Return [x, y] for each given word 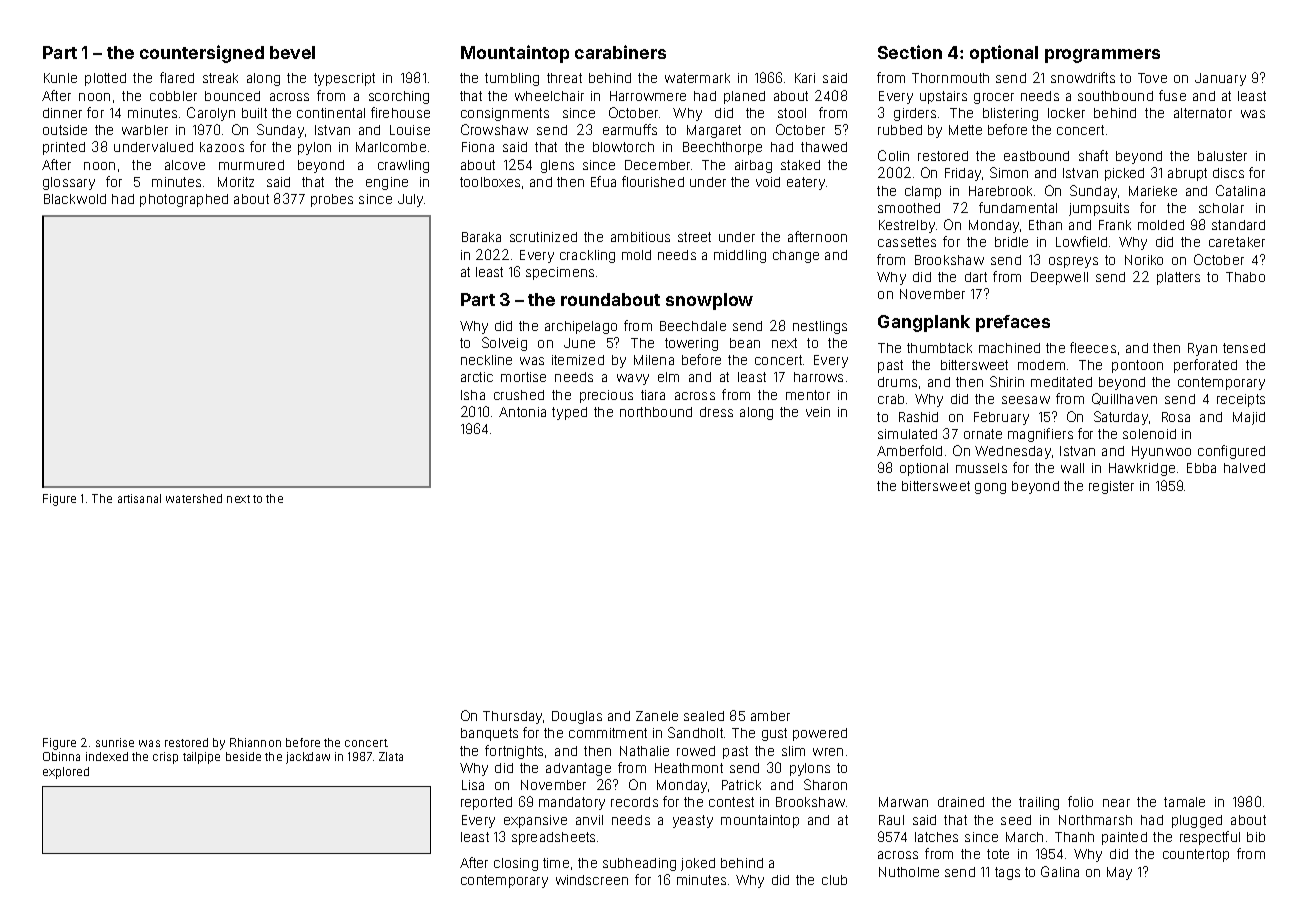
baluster [1222, 156]
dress [716, 412]
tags [1007, 873]
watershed [194, 498]
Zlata [391, 756]
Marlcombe [391, 147]
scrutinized [543, 237]
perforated [1205, 366]
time [556, 863]
